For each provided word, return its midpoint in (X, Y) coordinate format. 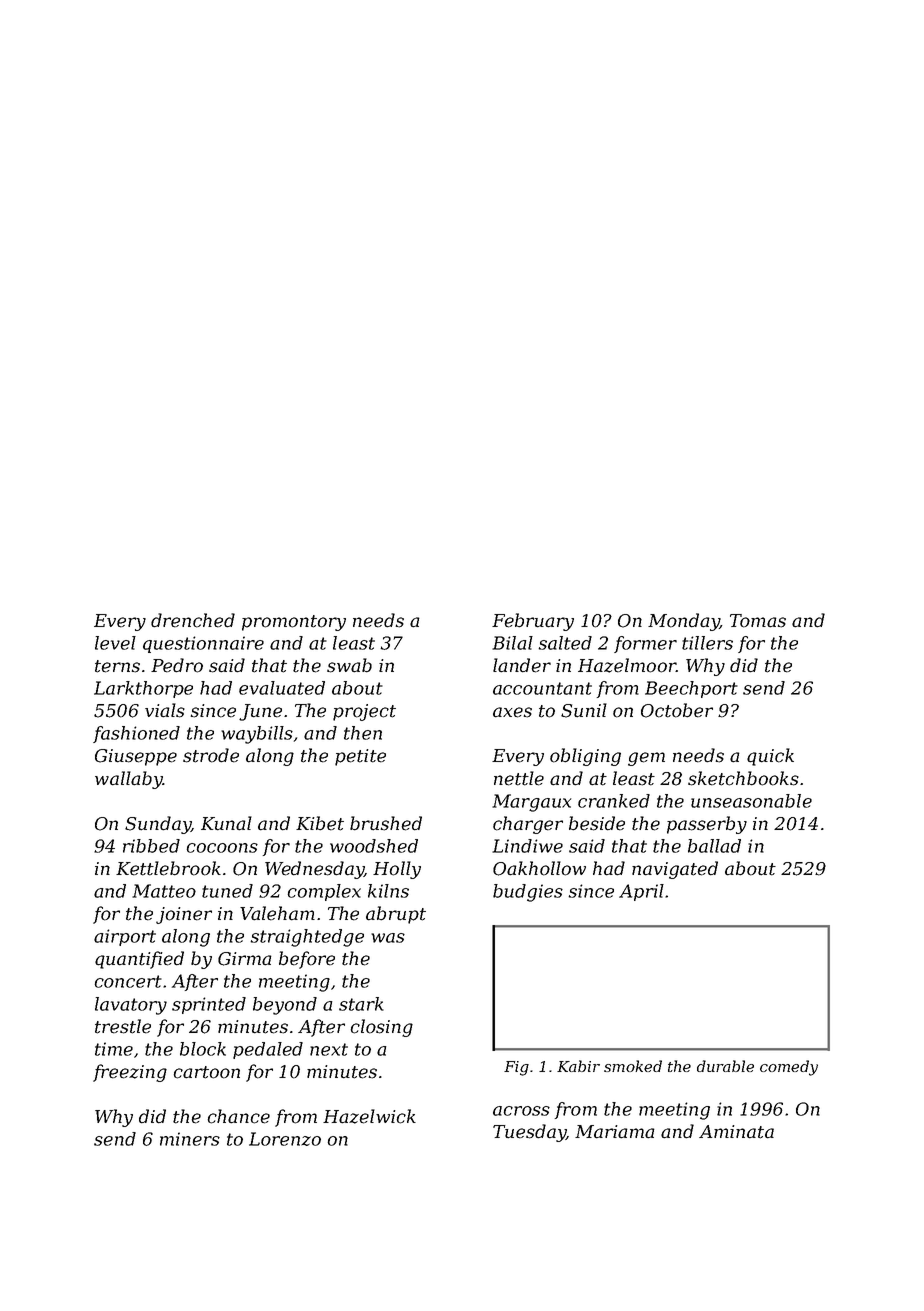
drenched (193, 620)
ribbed (151, 846)
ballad (714, 846)
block (203, 1049)
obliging (585, 757)
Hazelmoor (627, 665)
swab (349, 665)
